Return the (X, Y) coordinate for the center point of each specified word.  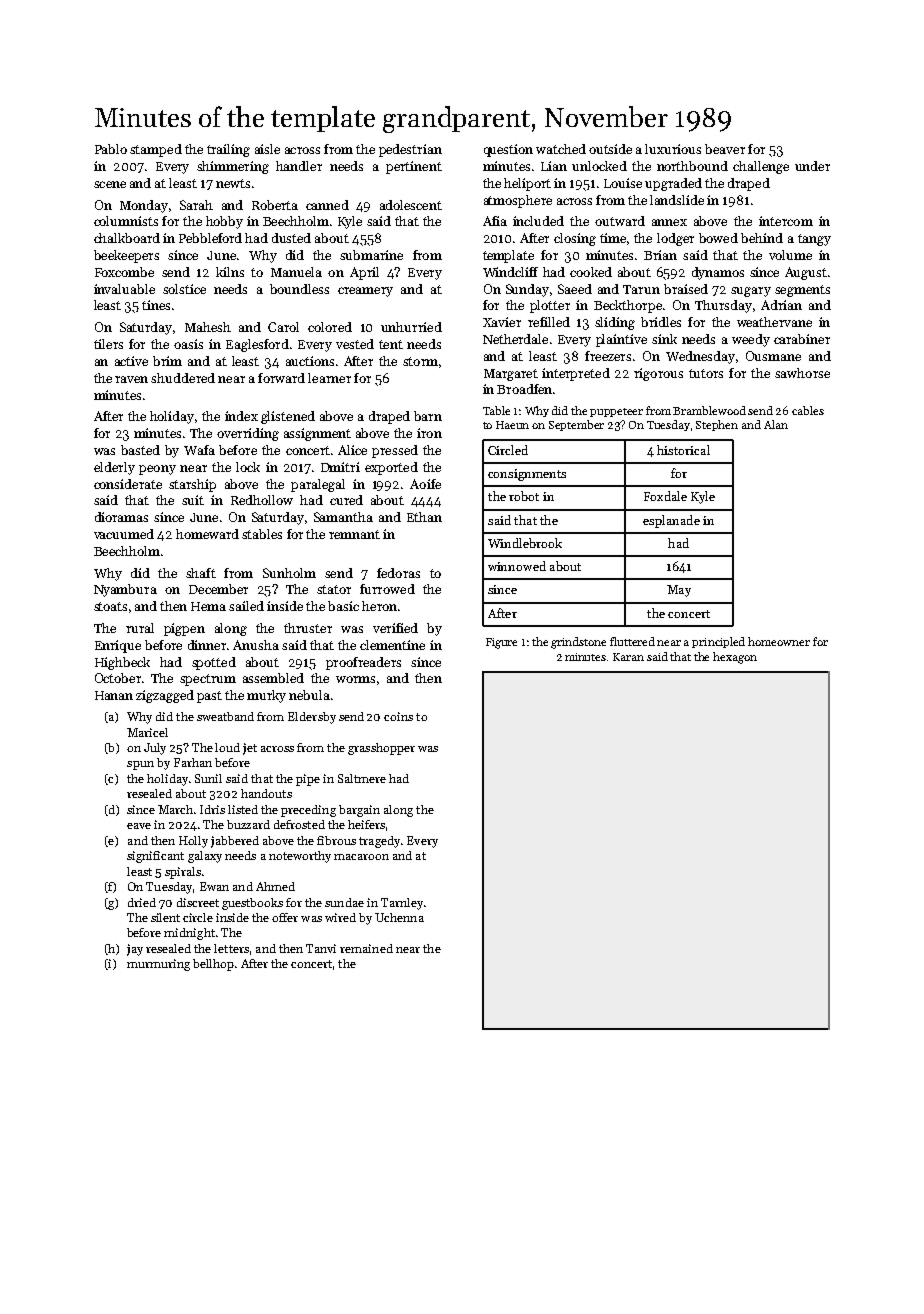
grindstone (578, 643)
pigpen (184, 629)
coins (398, 716)
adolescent (411, 205)
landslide (677, 200)
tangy (814, 240)
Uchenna (399, 917)
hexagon (735, 658)
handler (299, 166)
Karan (628, 657)
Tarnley (402, 904)
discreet (198, 902)
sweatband (225, 716)
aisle (267, 149)
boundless (299, 289)
